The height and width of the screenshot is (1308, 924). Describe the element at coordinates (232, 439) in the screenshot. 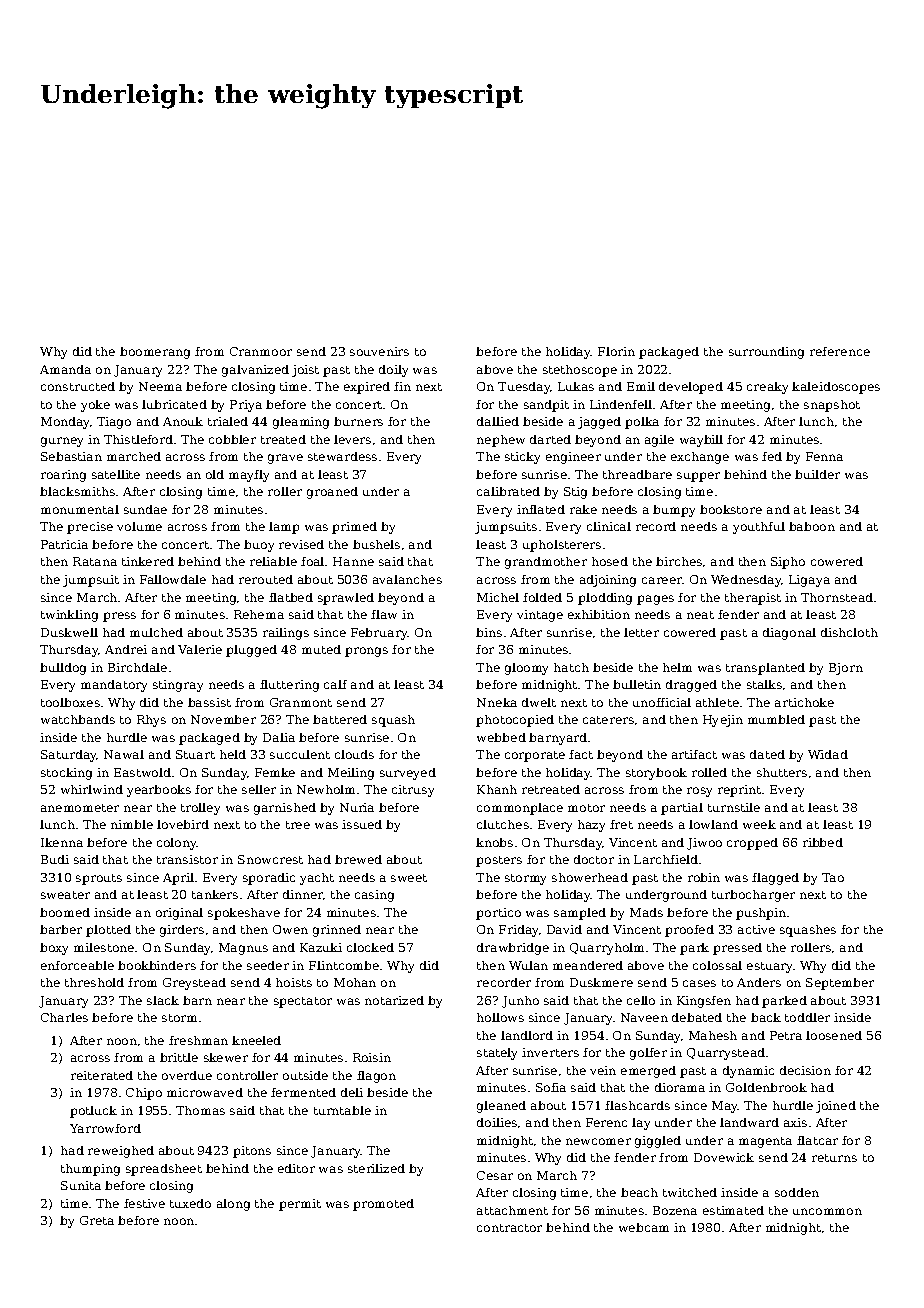

I see `cobbler` at that location.
